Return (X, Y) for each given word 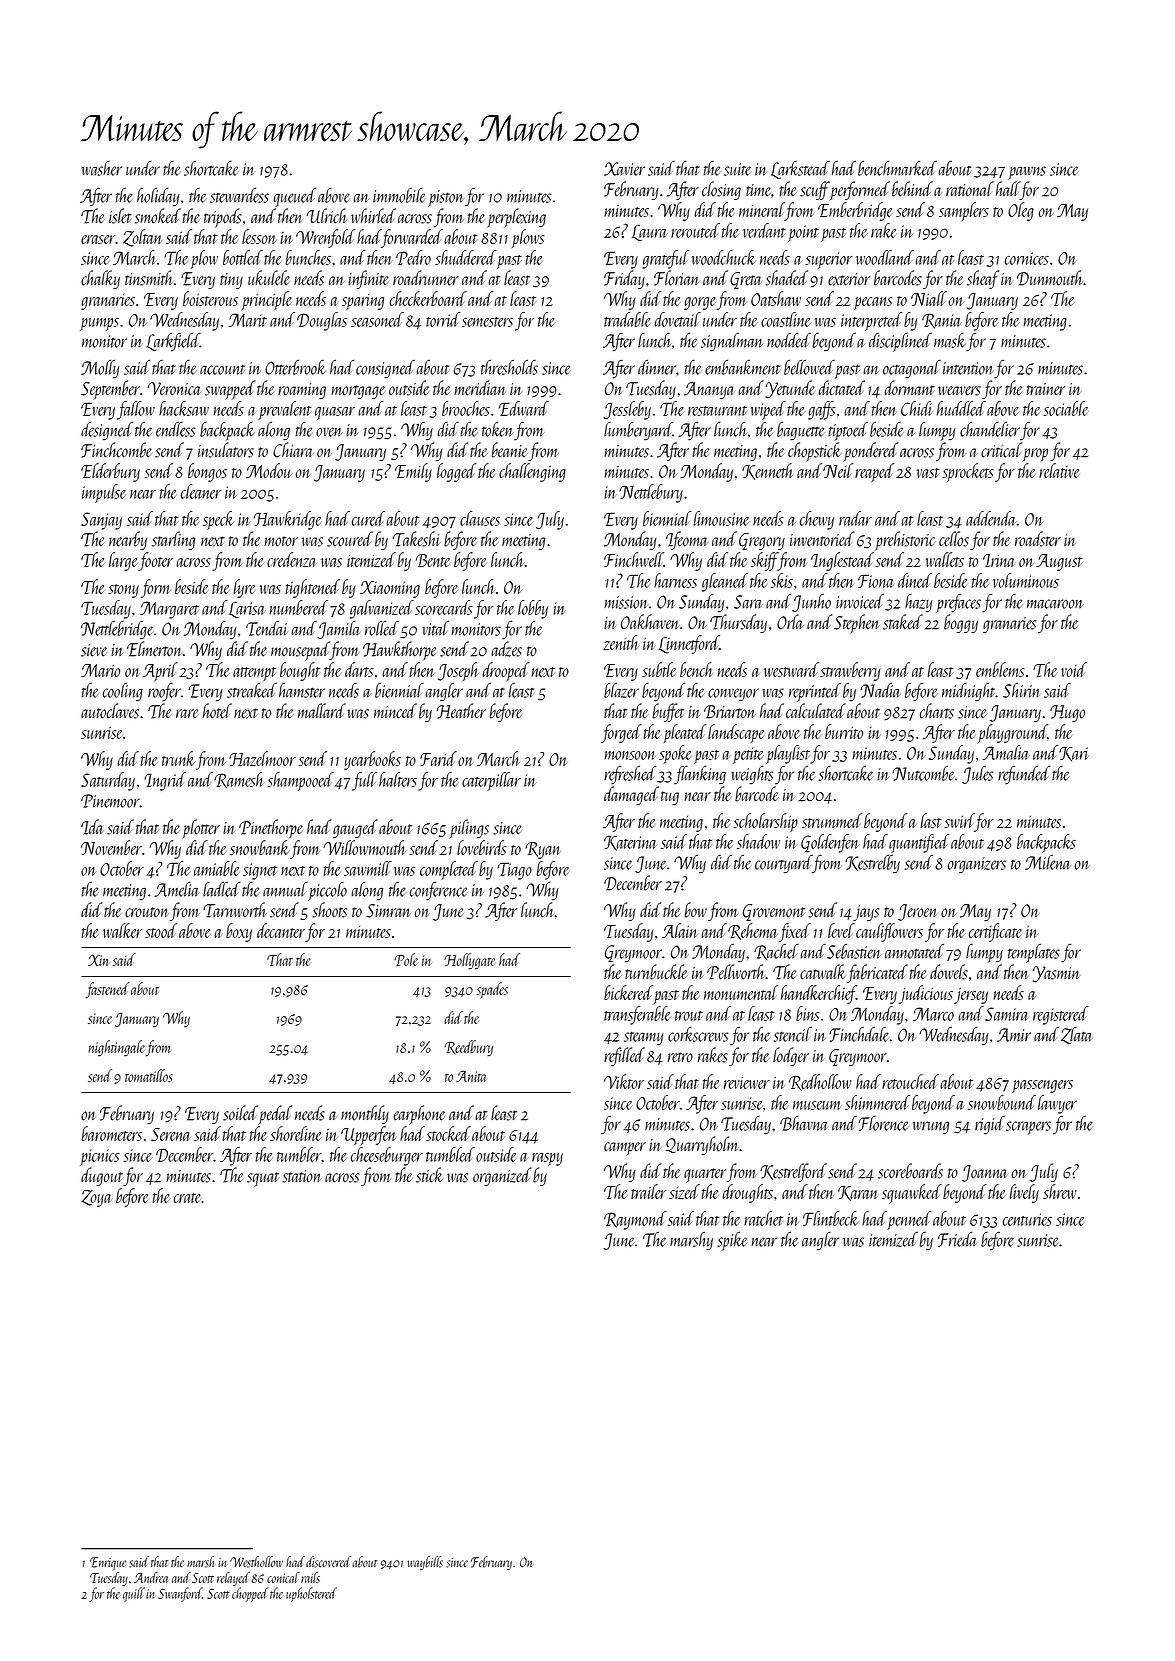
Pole (406, 959)
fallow (136, 410)
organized (502, 1176)
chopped (250, 1594)
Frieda (958, 1239)
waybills (425, 1563)
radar (855, 518)
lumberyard (638, 431)
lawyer (1057, 1104)
